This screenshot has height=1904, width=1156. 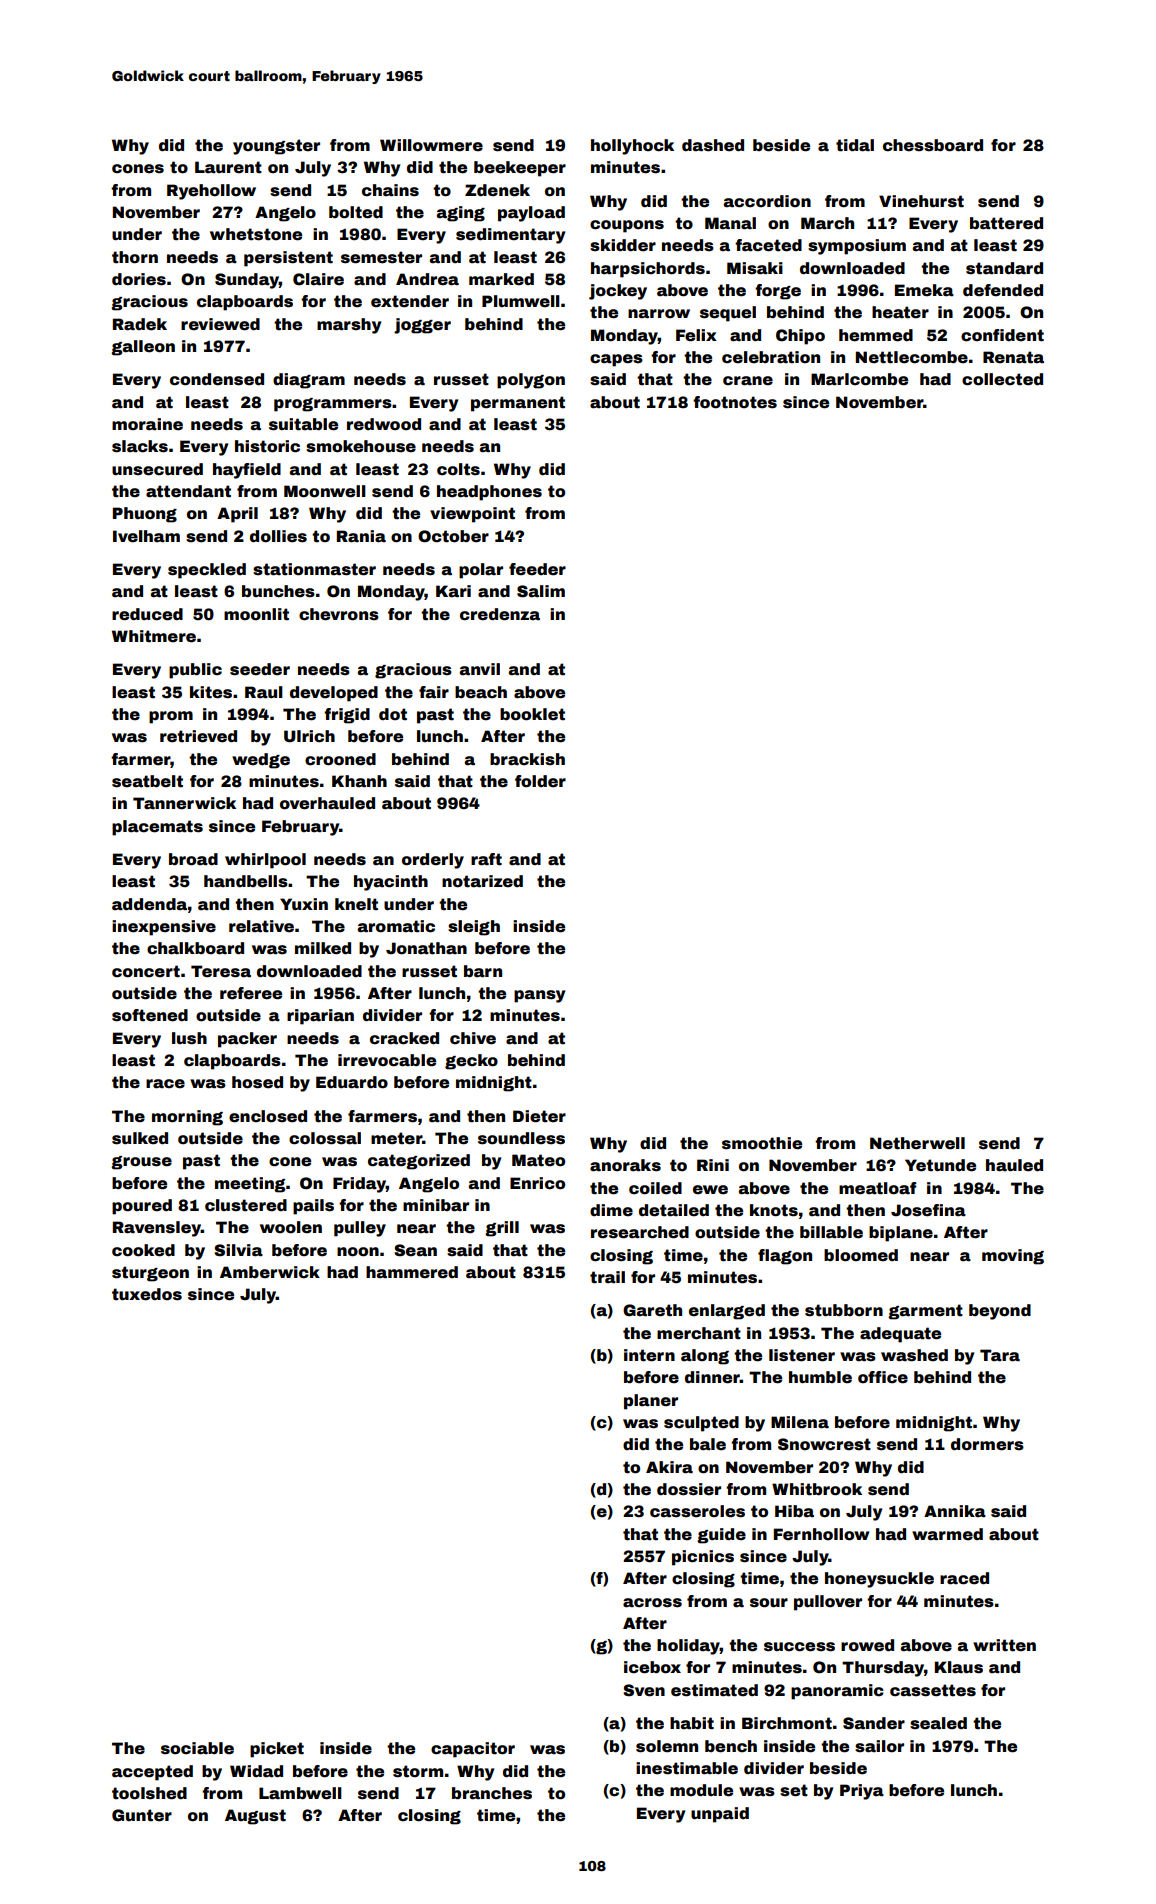 What do you see at coordinates (933, 145) in the screenshot?
I see `chessboard` at bounding box center [933, 145].
